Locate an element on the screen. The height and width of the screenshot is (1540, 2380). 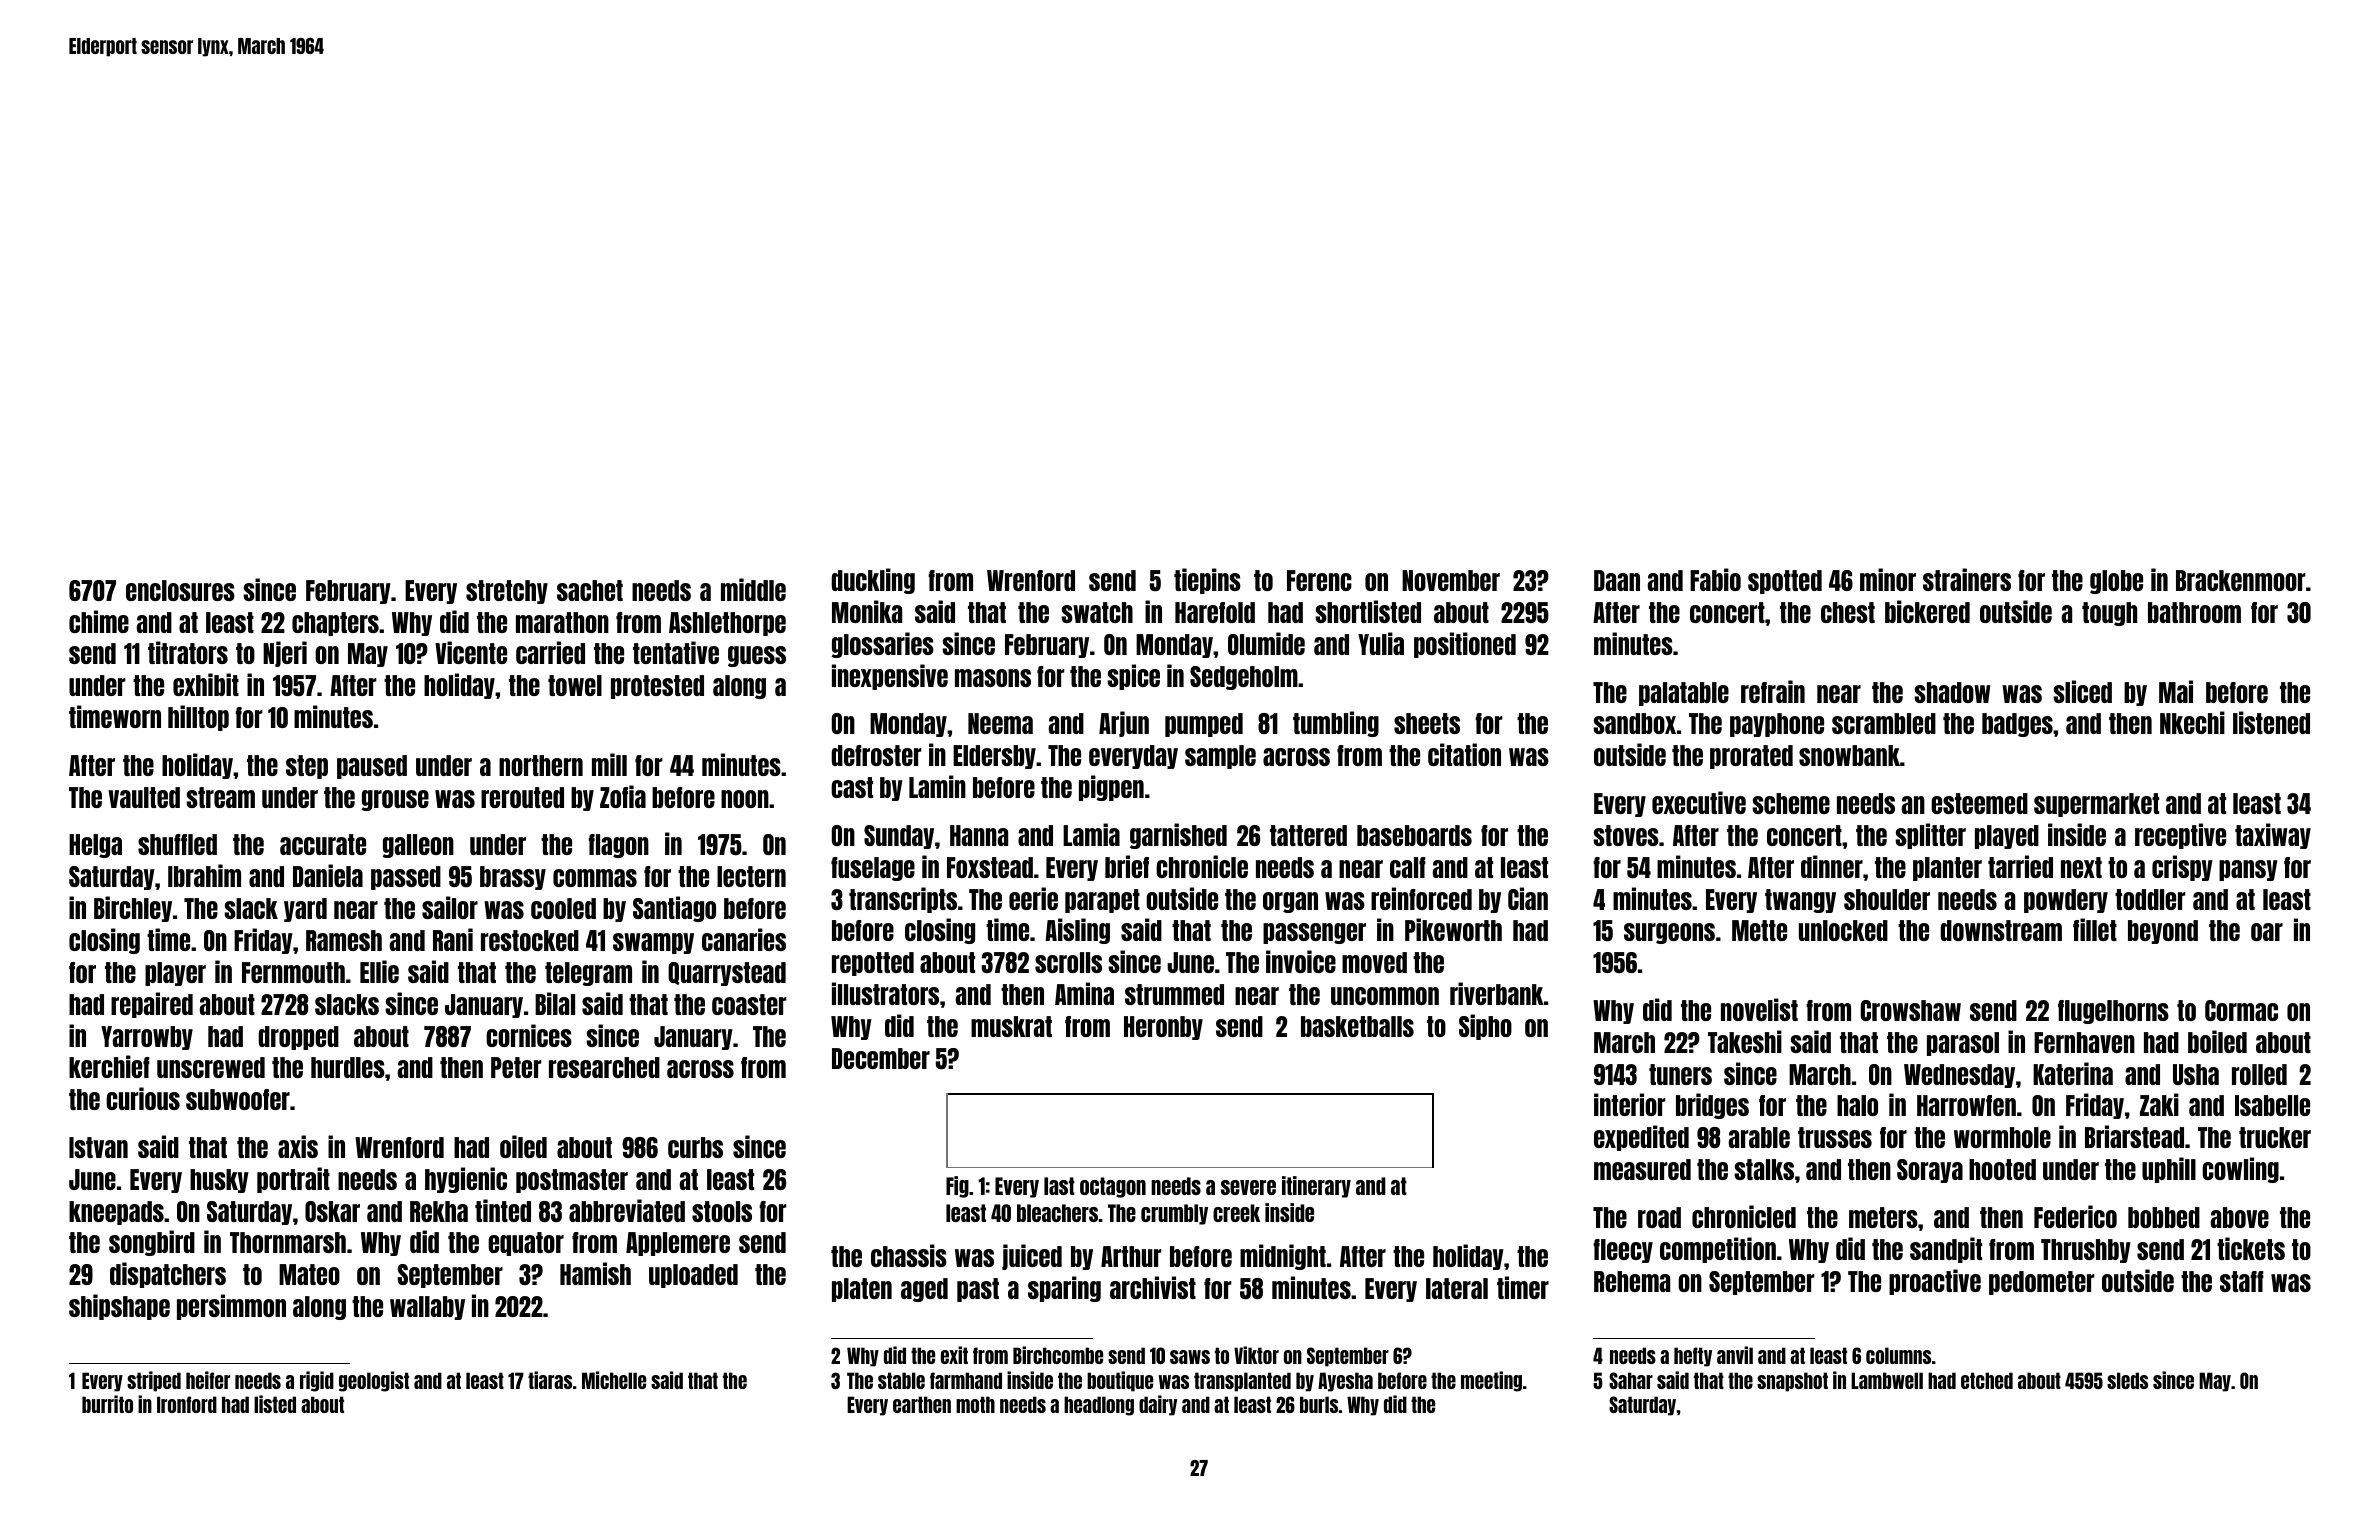
Arjun is located at coordinates (1124, 724).
